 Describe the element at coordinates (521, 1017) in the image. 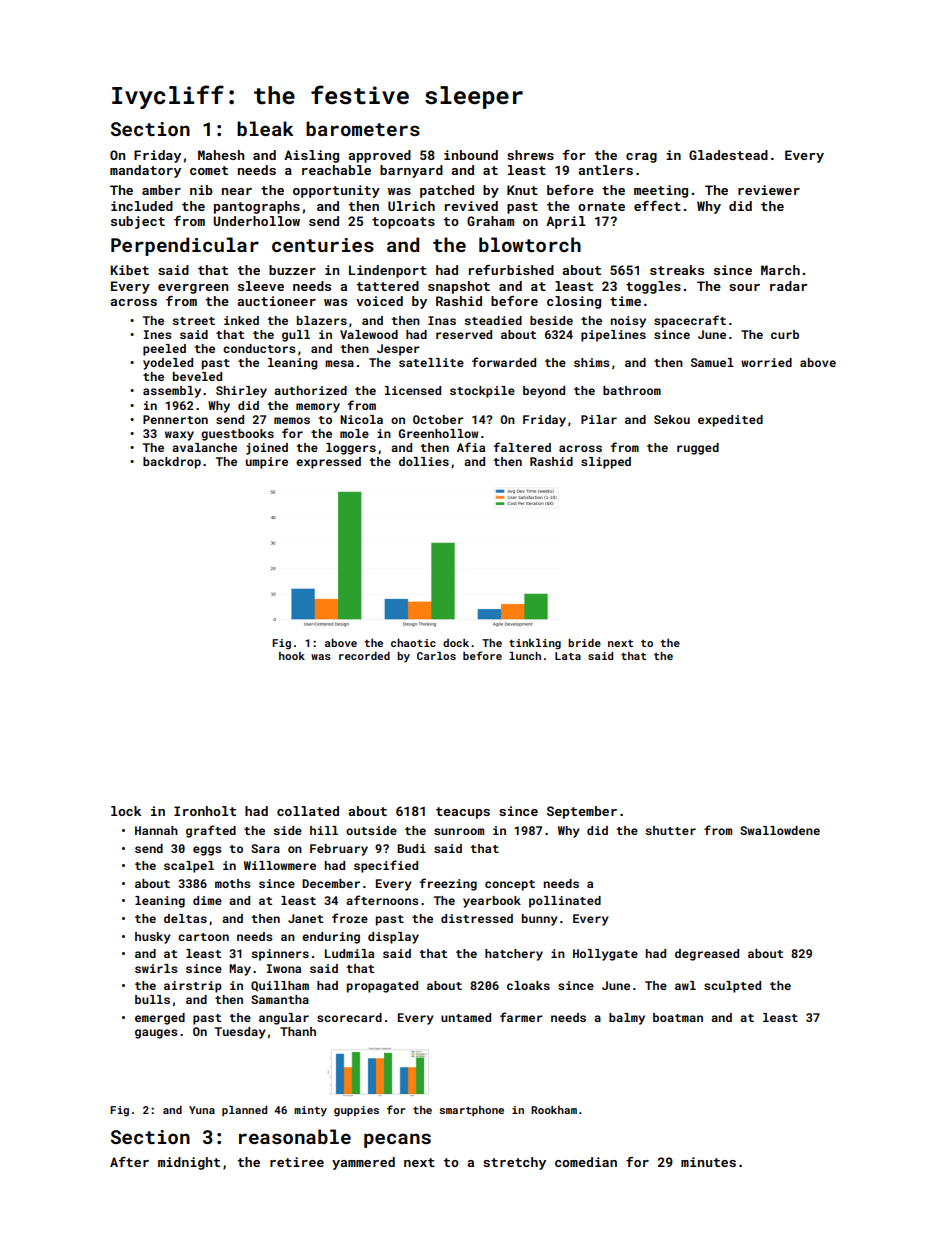

I see `farmer` at that location.
